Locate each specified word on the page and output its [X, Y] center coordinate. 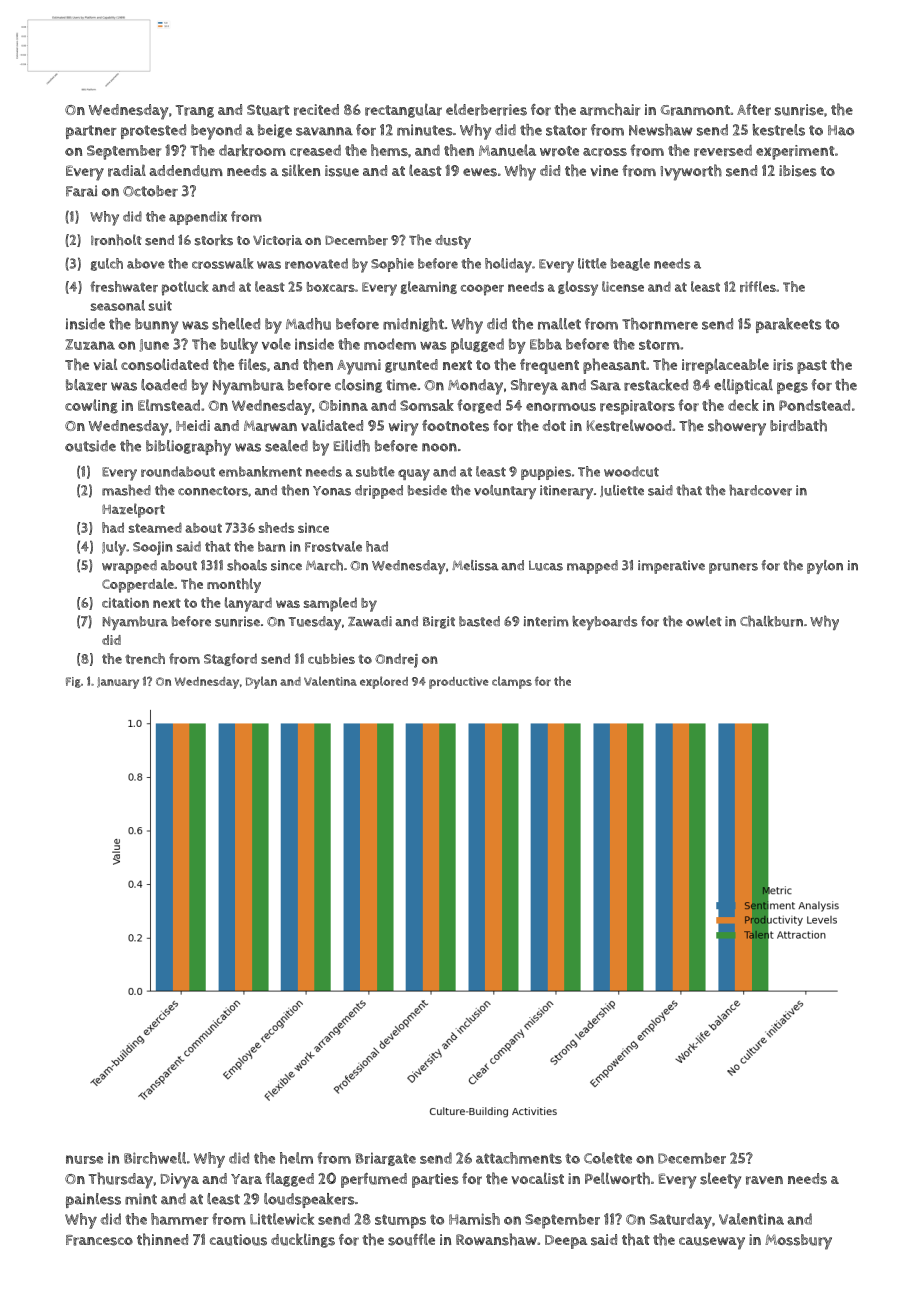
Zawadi [370, 621]
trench [145, 658]
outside [90, 446]
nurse [84, 1159]
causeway [712, 1243]
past [812, 367]
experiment [795, 152]
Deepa [566, 1242]
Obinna [343, 405]
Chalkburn [771, 621]
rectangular [403, 111]
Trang [195, 111]
